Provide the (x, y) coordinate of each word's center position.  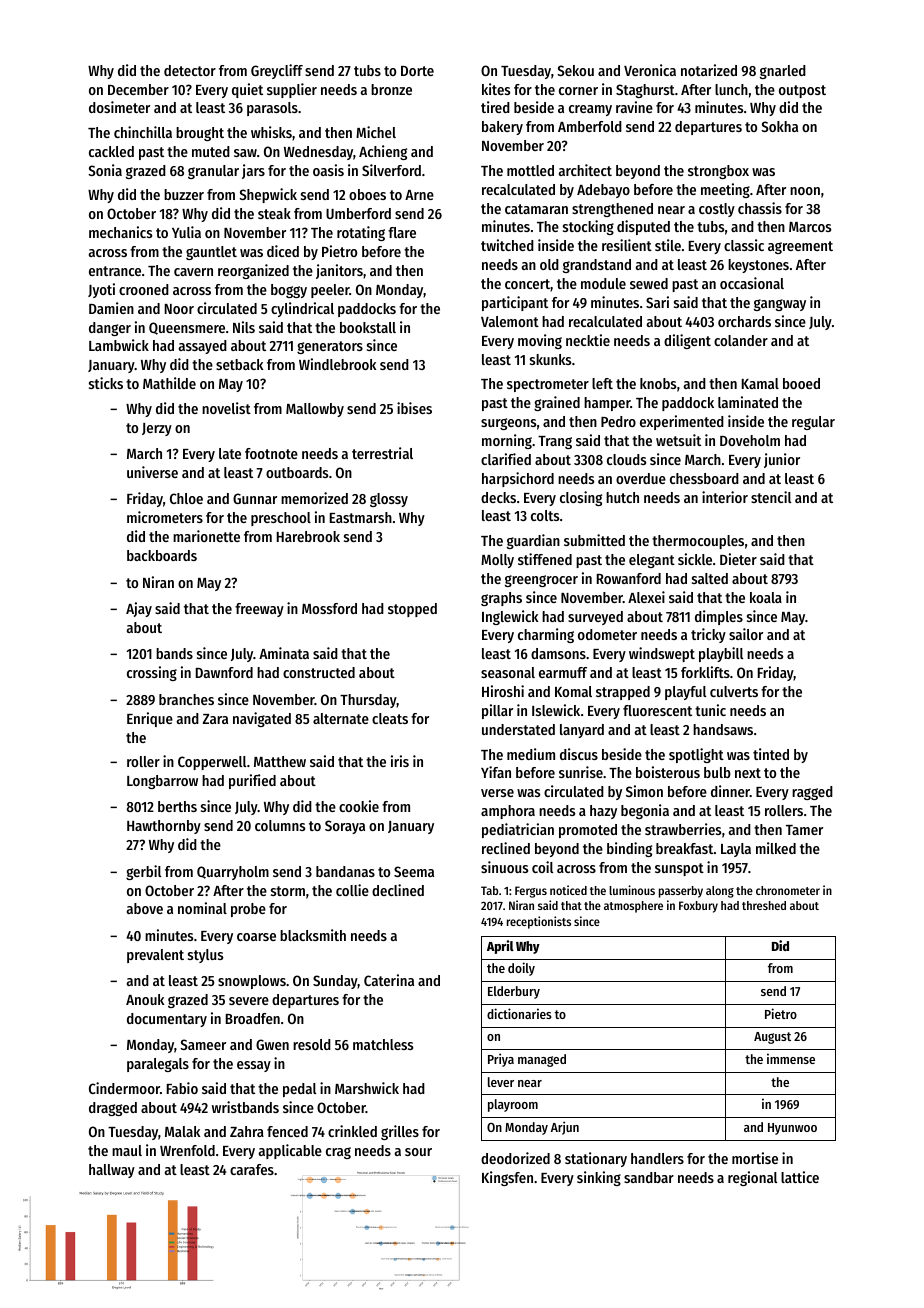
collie (352, 890)
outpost (802, 91)
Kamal (760, 383)
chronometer (788, 890)
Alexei (646, 597)
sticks (106, 383)
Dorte (417, 71)
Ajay (139, 609)
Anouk (145, 999)
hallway (112, 1171)
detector (190, 70)
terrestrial (382, 453)
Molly (497, 561)
